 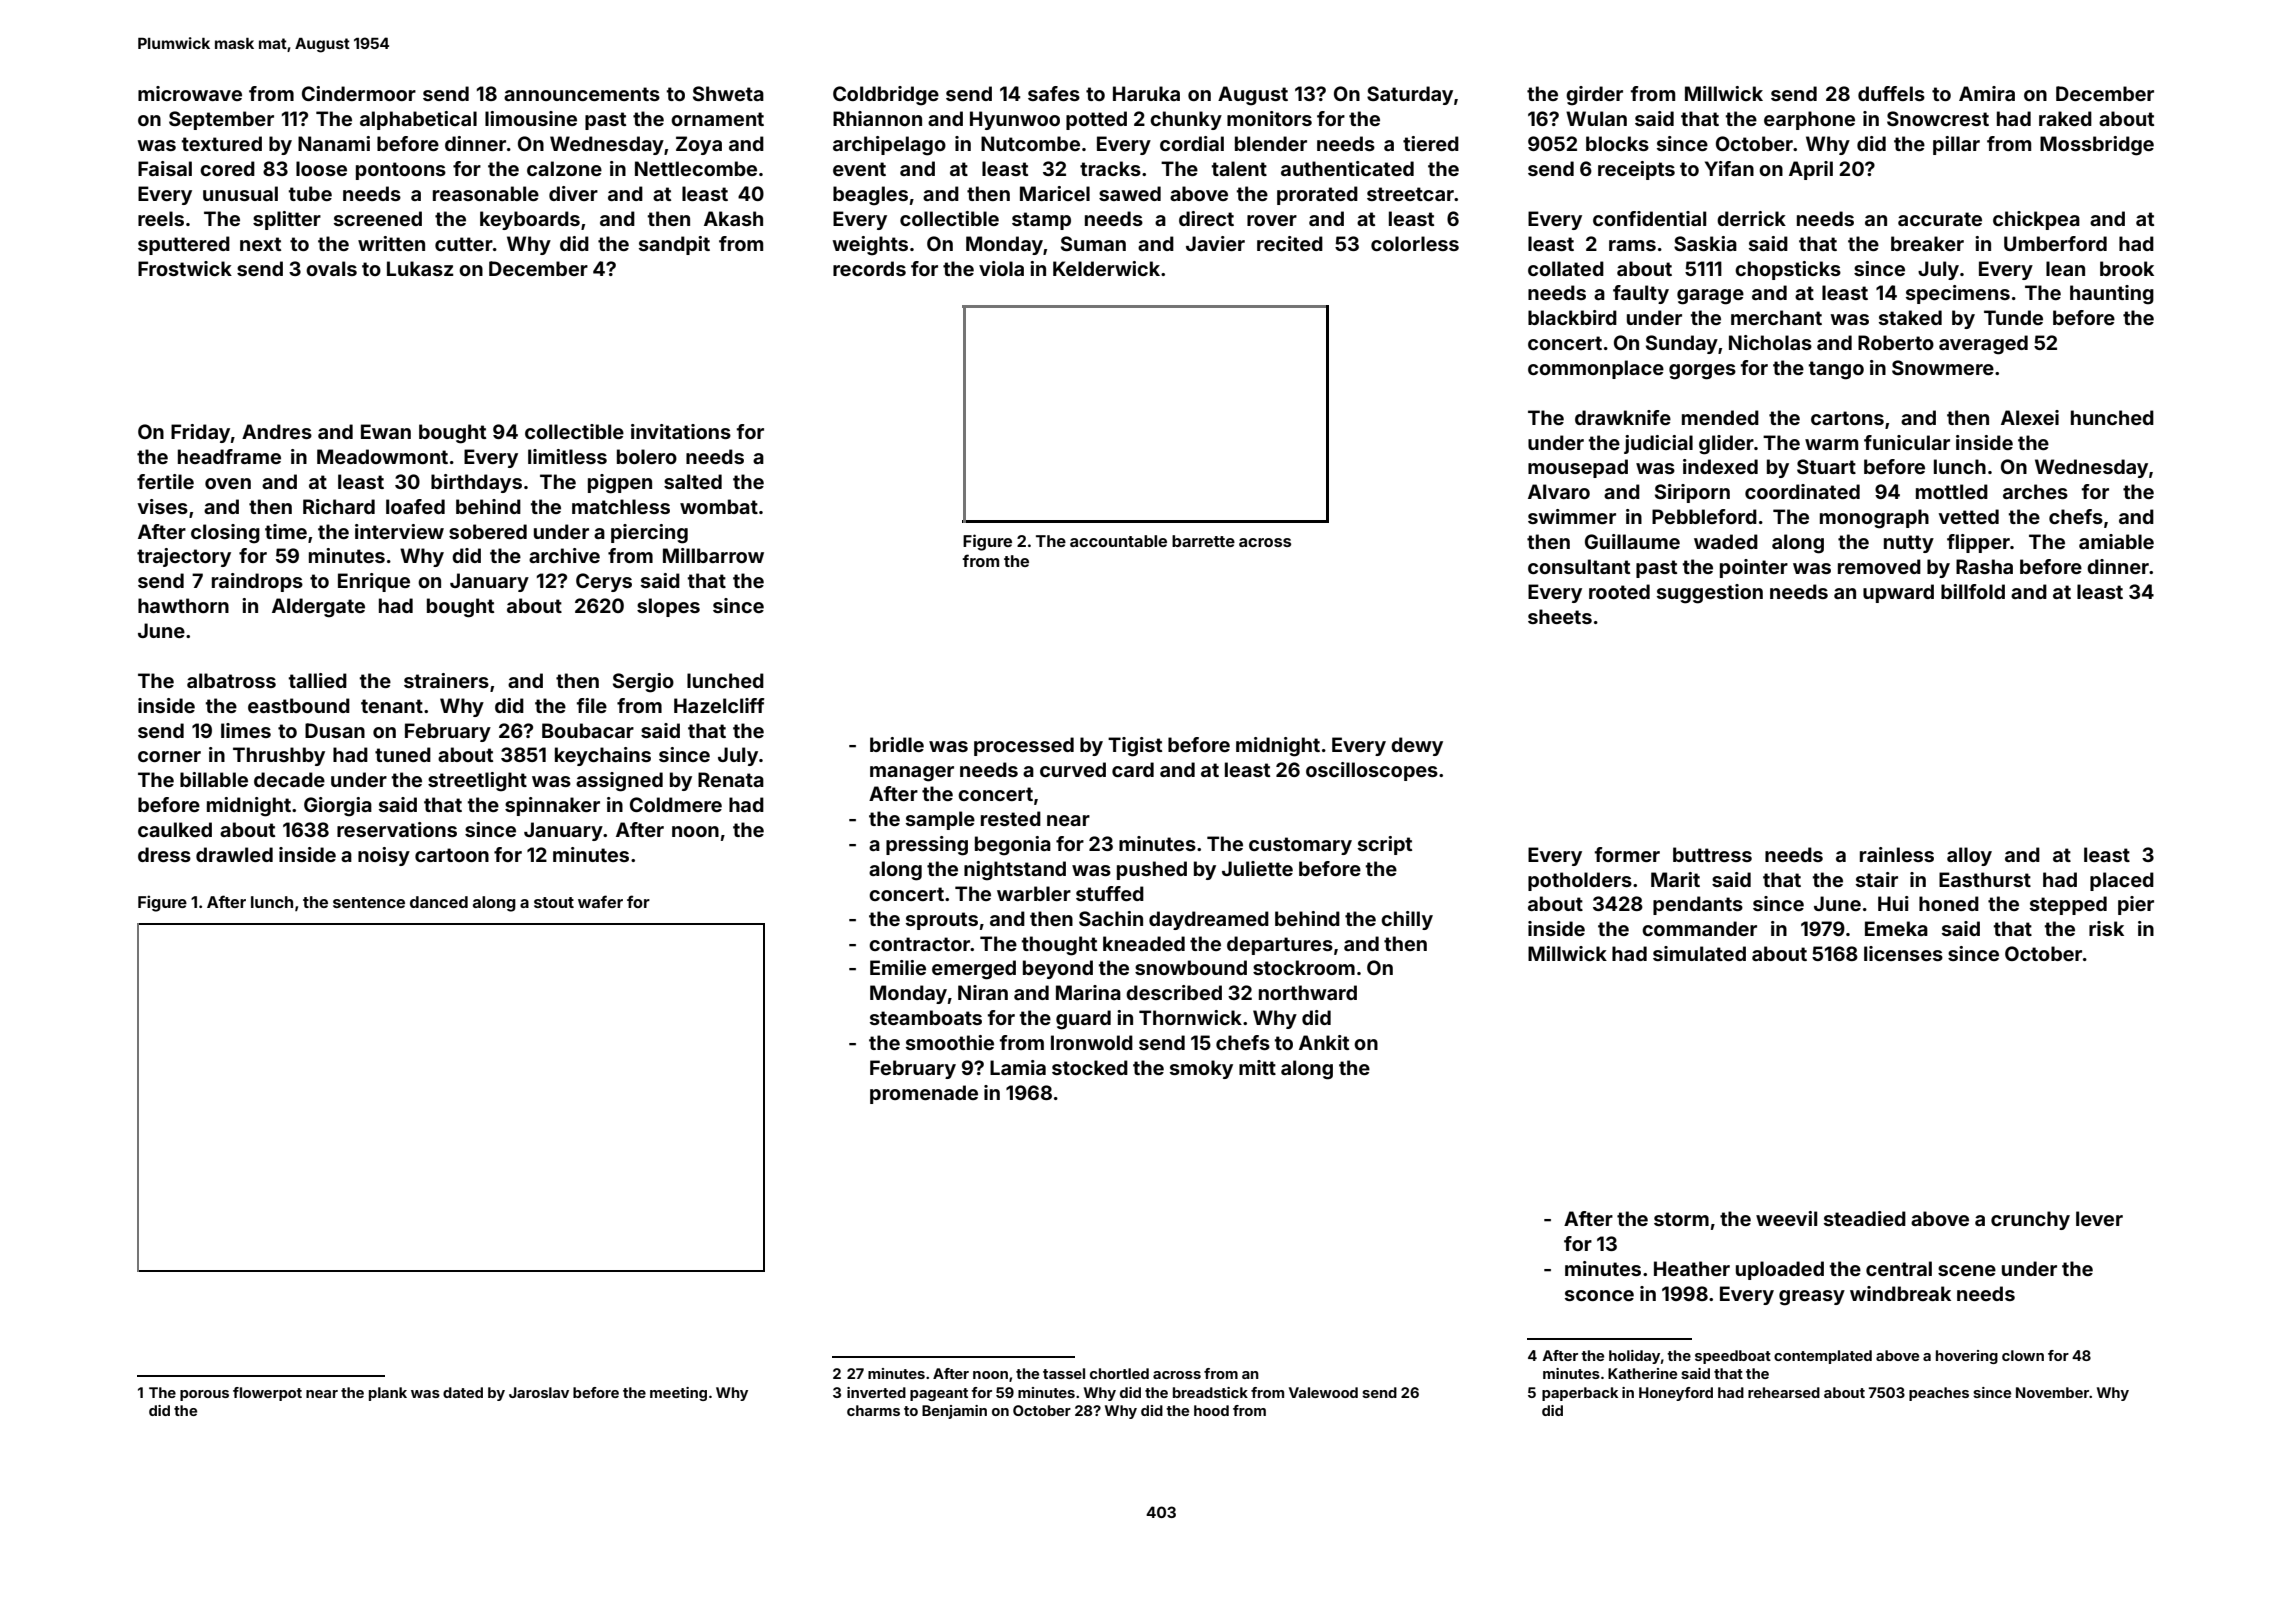 I want to click on coordinated, so click(x=1802, y=491).
